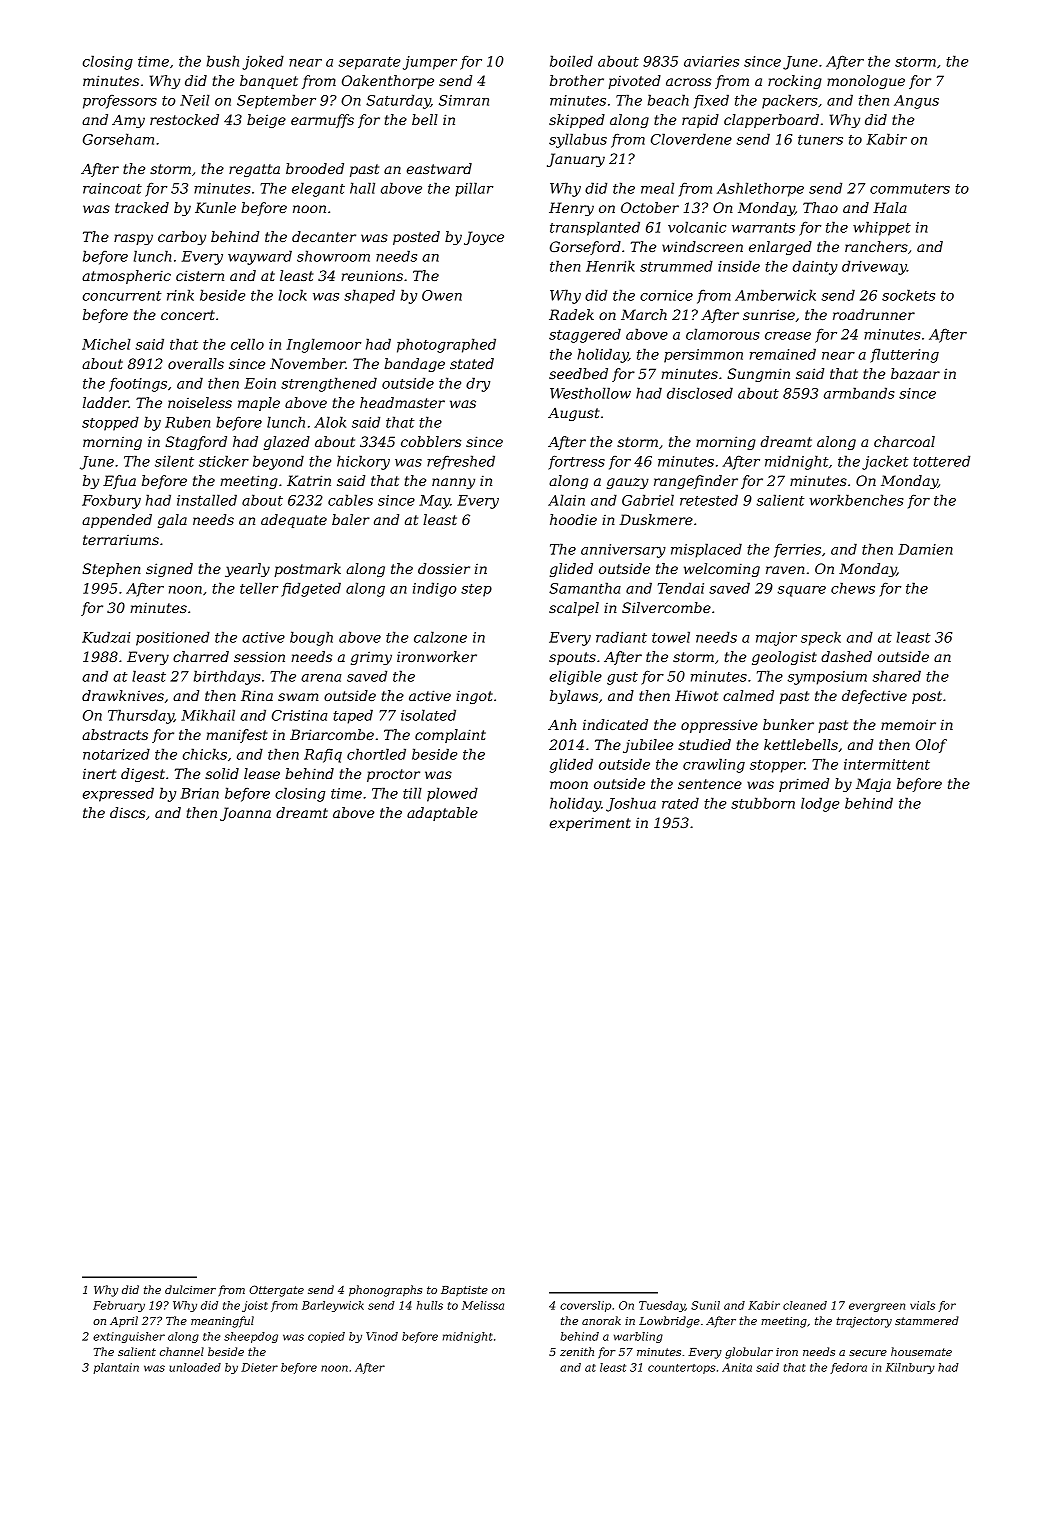  I want to click on silent, so click(174, 461).
